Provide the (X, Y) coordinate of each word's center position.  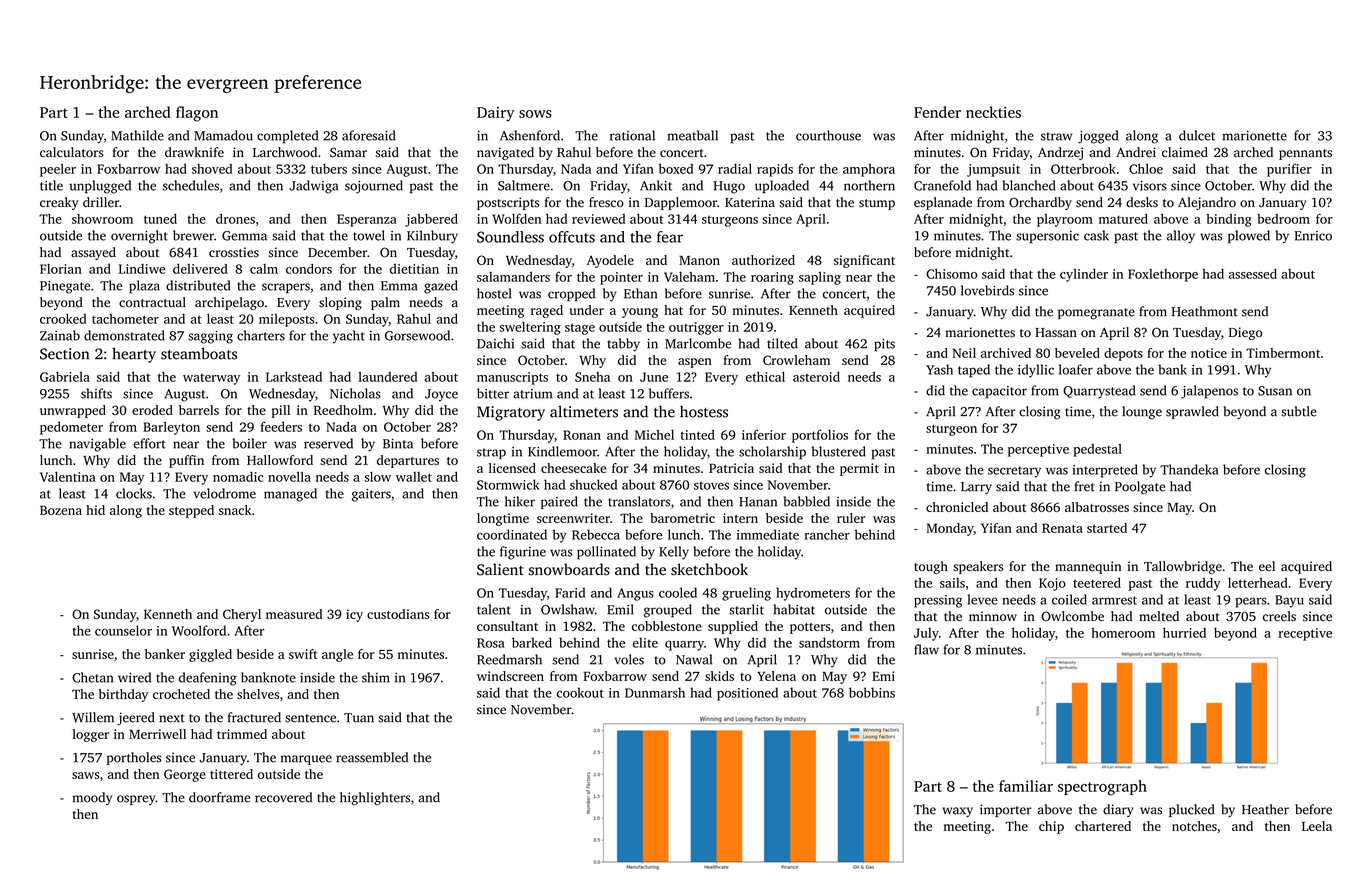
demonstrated (124, 335)
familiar (1026, 786)
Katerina (750, 202)
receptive (1305, 634)
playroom (1065, 220)
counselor (123, 630)
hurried (1184, 633)
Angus (635, 594)
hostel (494, 293)
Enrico (1313, 236)
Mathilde (137, 135)
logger (91, 735)
